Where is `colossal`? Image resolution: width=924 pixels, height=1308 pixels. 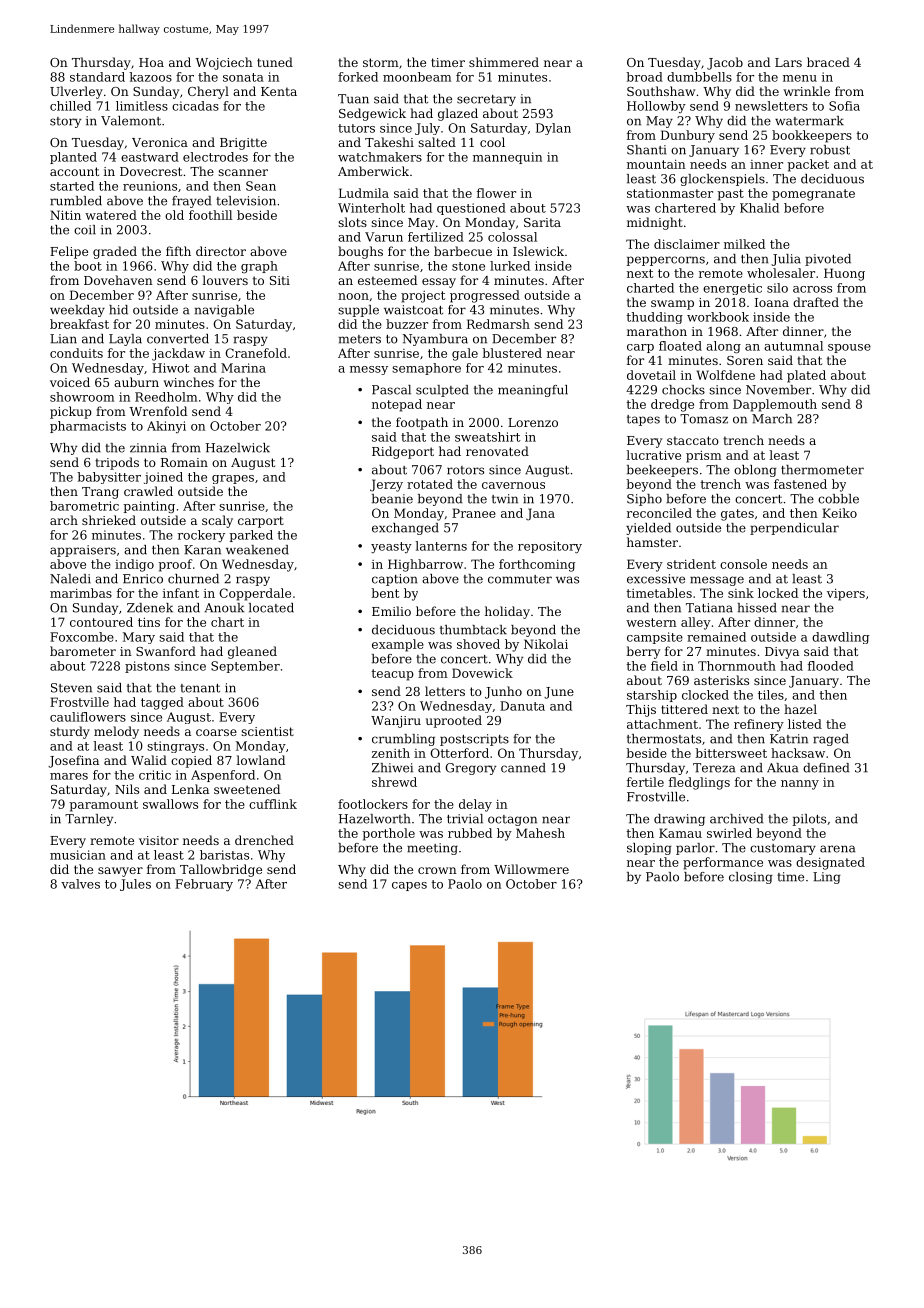
colossal is located at coordinates (512, 237).
